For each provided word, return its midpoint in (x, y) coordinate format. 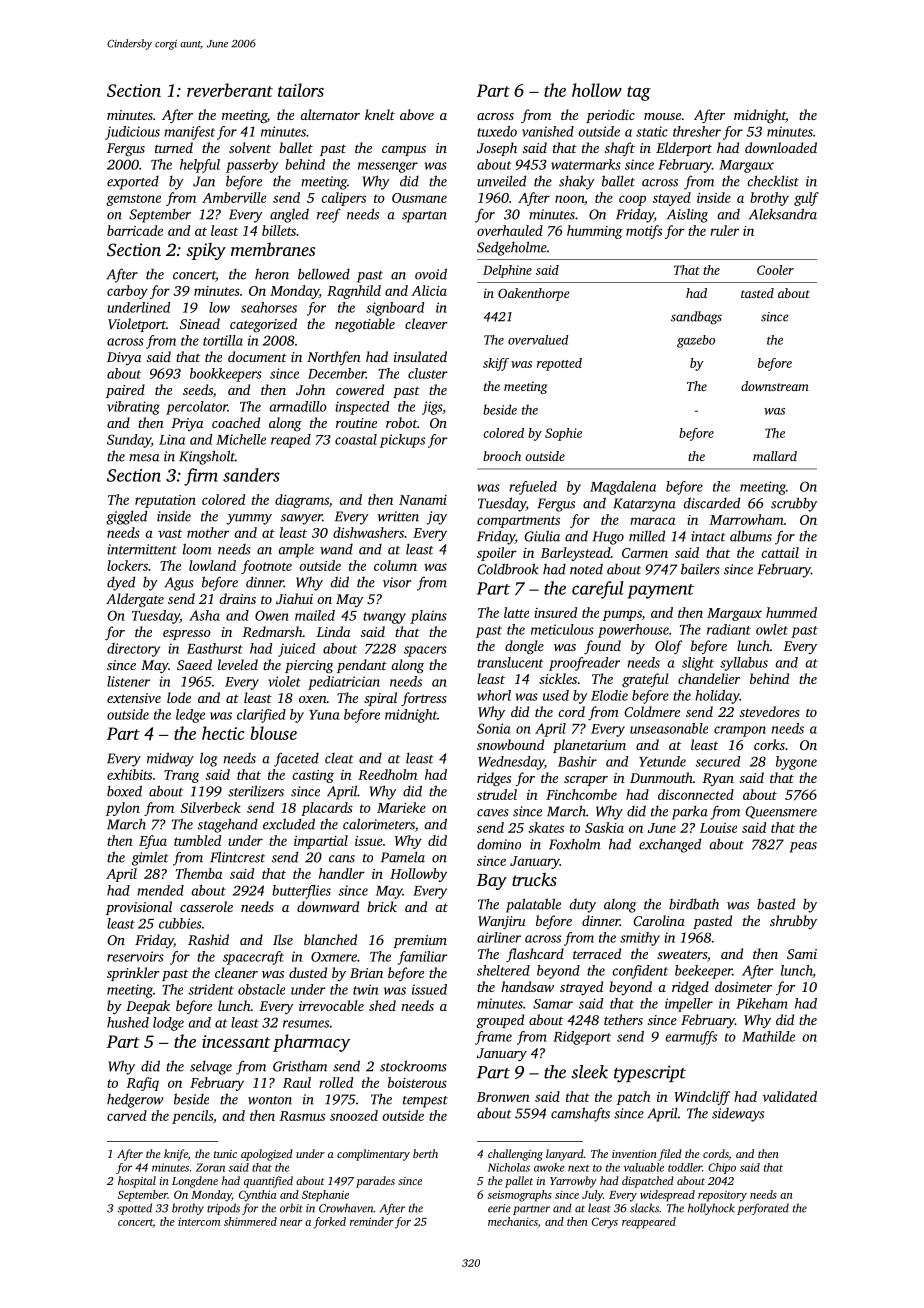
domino (499, 844)
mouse (662, 116)
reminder (372, 1221)
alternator (330, 114)
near (291, 1223)
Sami (802, 954)
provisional (139, 908)
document (257, 356)
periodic (610, 116)
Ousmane (419, 198)
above (417, 114)
